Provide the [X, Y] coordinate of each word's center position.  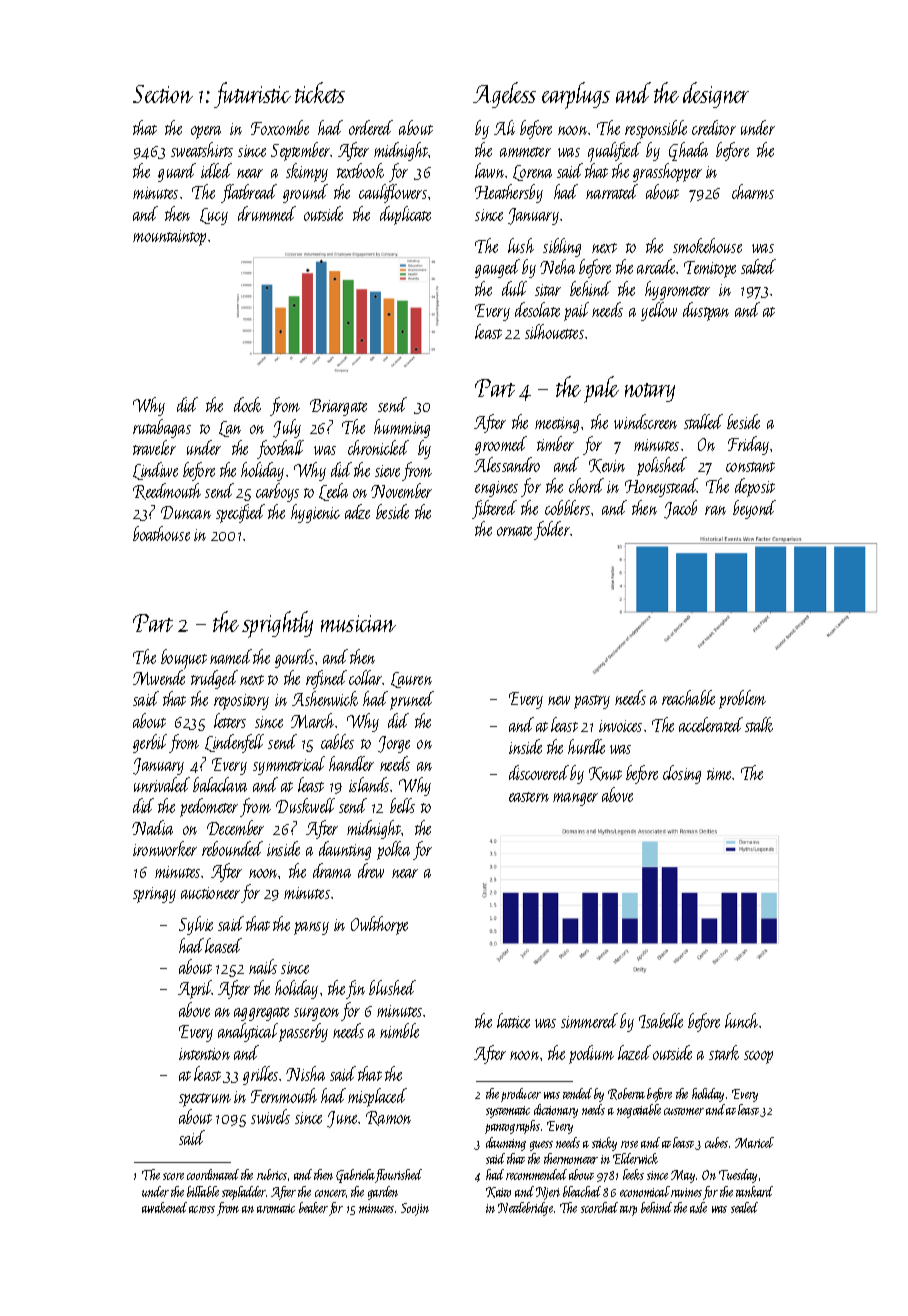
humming [402, 428]
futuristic [252, 95]
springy [154, 895]
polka [393, 850]
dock [247, 404]
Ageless [504, 95]
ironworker [165, 848]
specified [240, 513]
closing [682, 774]
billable [203, 1191]
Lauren [411, 680]
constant [750, 467]
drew [371, 870]
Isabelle [661, 1020]
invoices [620, 726]
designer [716, 95]
